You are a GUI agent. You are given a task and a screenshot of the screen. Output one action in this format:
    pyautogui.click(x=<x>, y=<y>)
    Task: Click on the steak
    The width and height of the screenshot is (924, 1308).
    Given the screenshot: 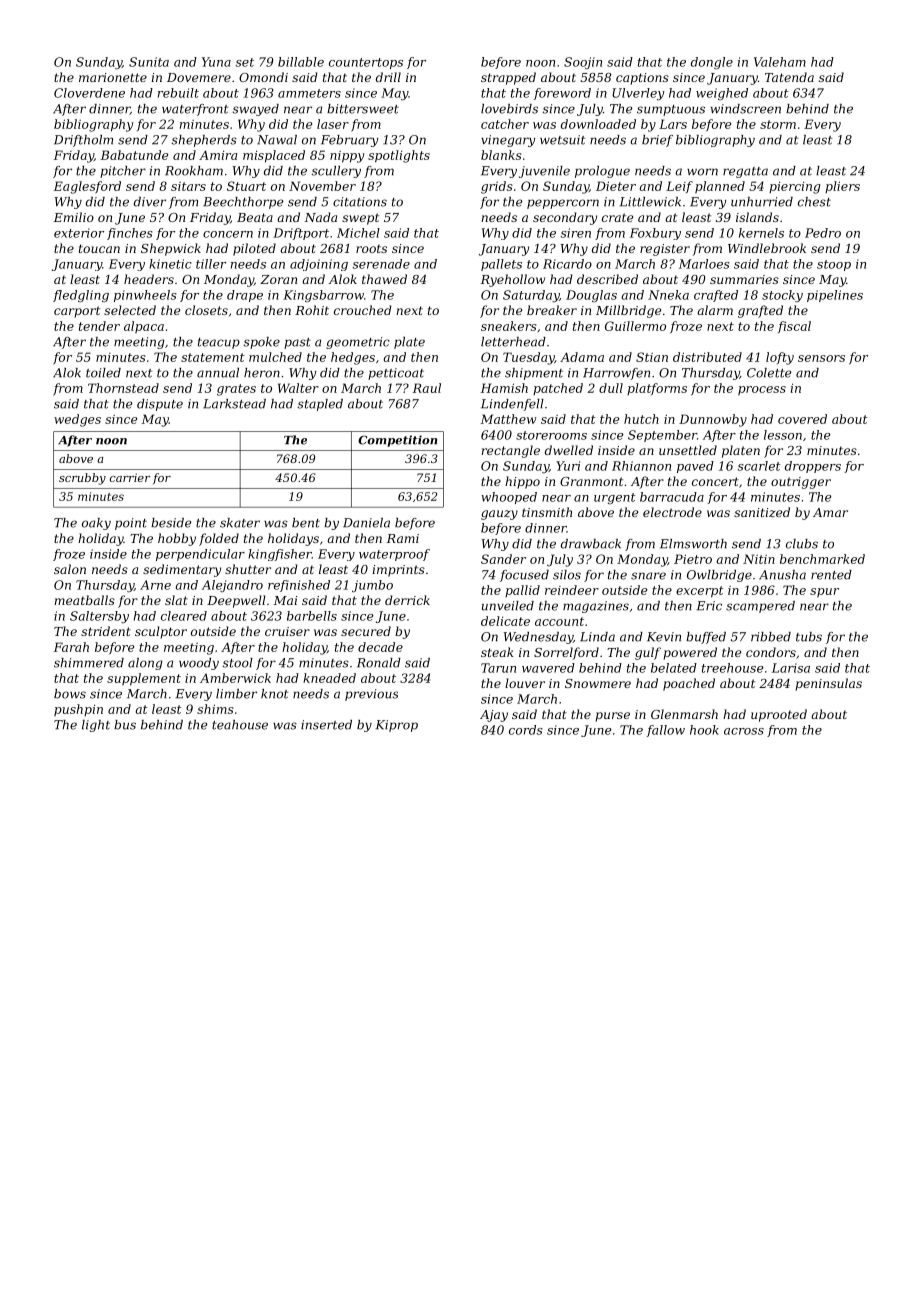 What is the action you would take?
    pyautogui.click(x=497, y=652)
